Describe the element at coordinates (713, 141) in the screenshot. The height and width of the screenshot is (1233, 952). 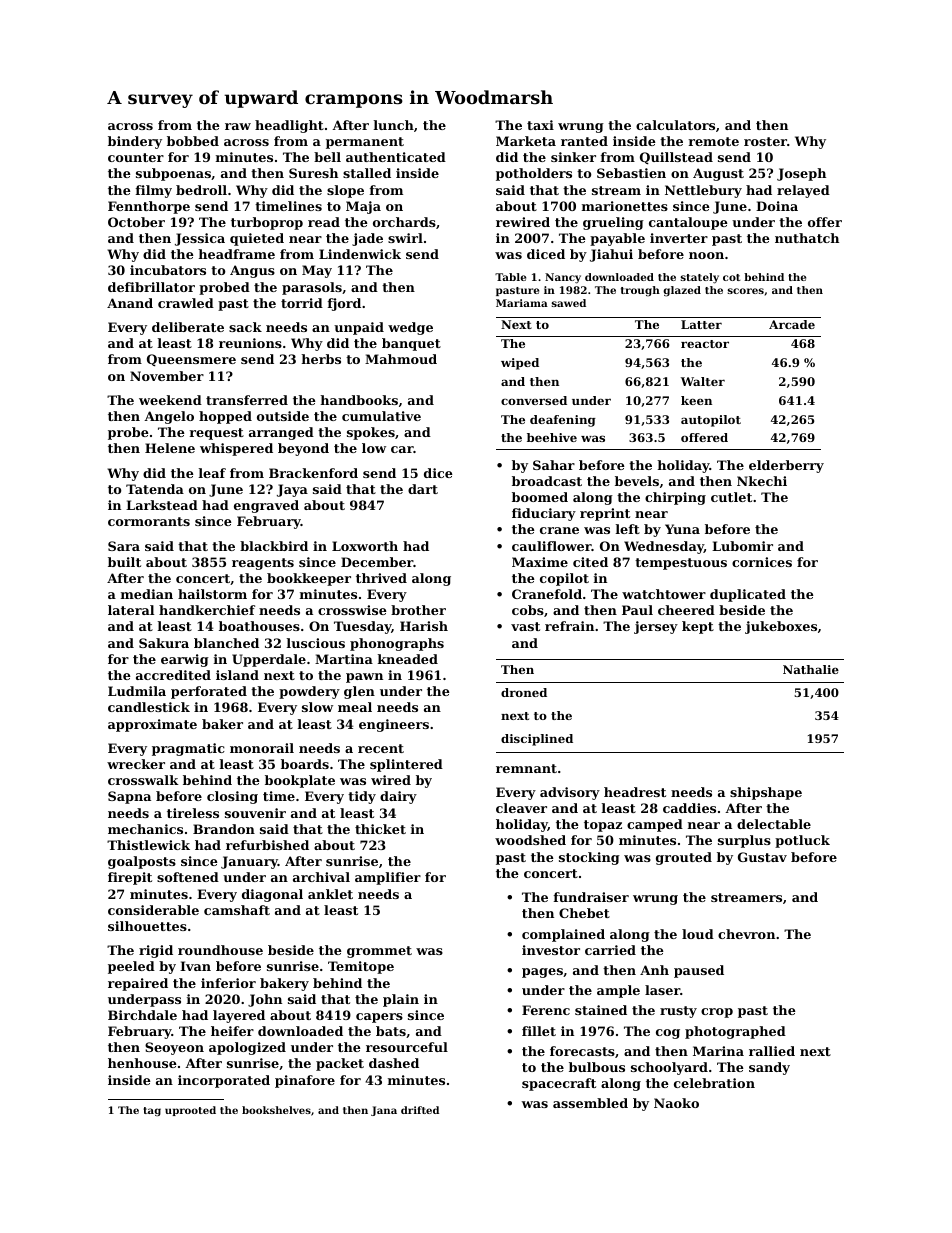
I see `remote` at that location.
